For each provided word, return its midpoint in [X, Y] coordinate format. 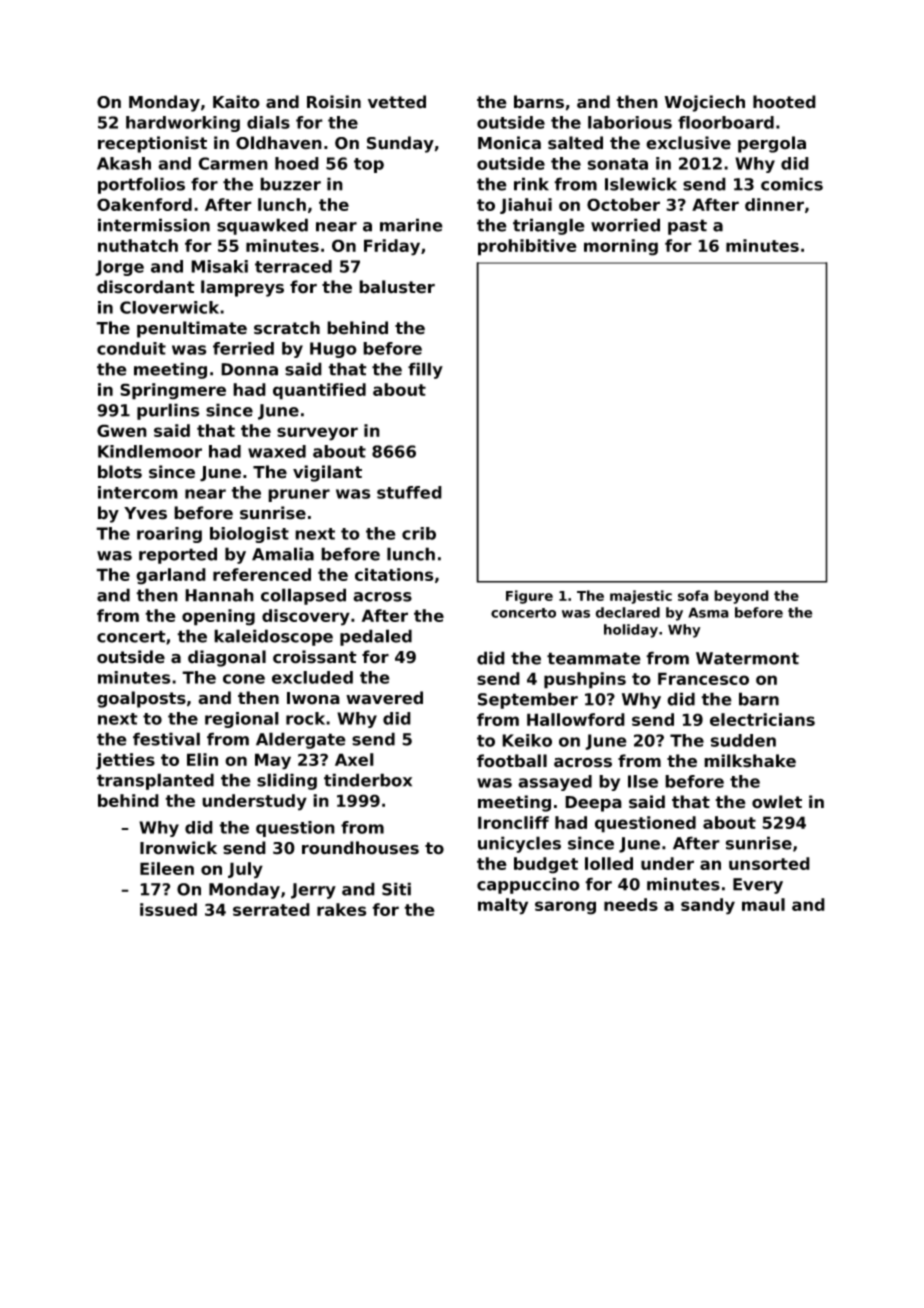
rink [531, 184]
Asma [708, 612]
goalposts [141, 699]
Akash [124, 163]
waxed [277, 451]
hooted [784, 102]
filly [425, 370]
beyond [741, 597]
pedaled [376, 637]
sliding [287, 781]
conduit [131, 348]
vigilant [327, 473]
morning [621, 247]
